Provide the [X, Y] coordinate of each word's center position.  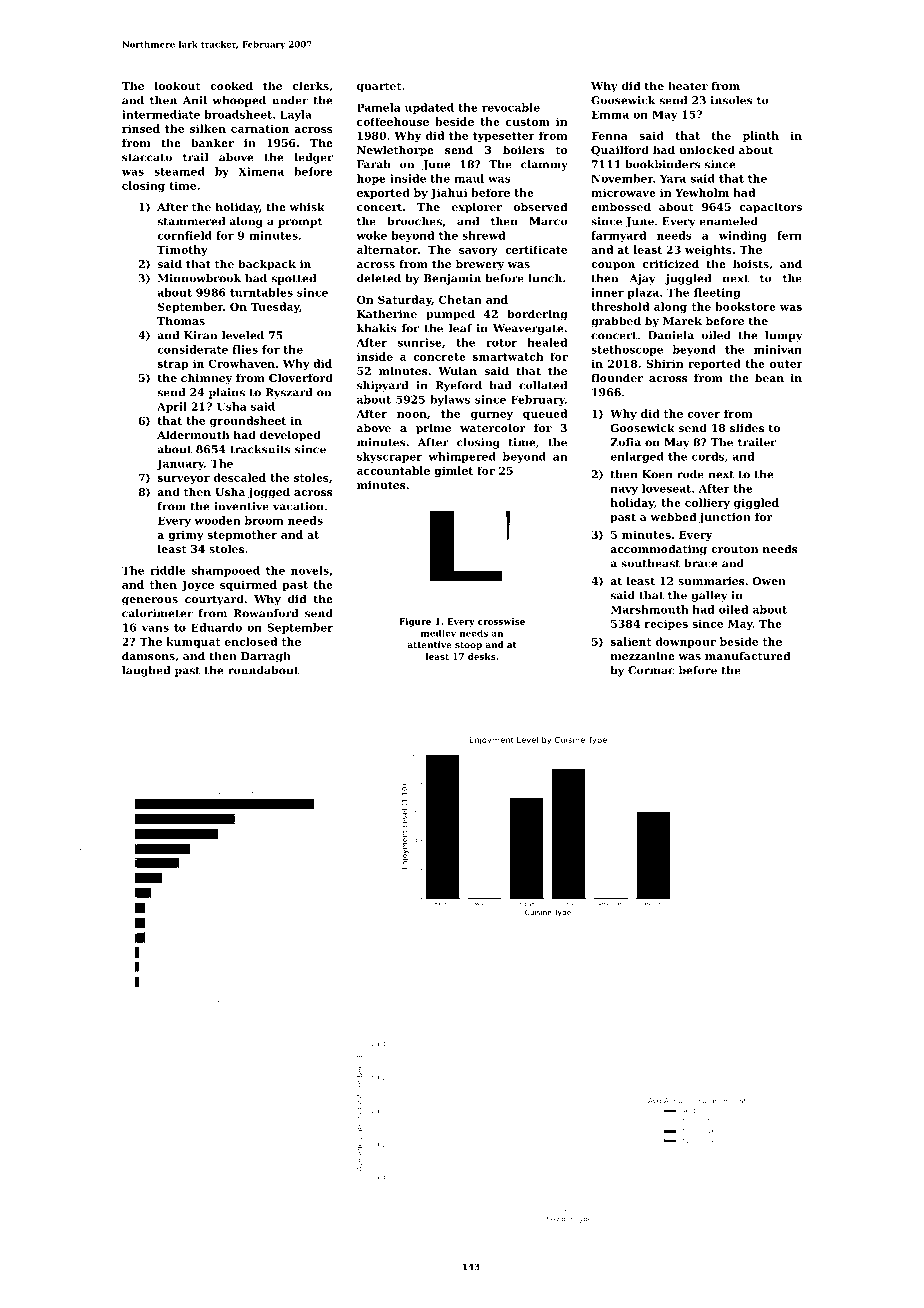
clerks [311, 85]
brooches [414, 221]
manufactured [747, 655]
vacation [298, 506]
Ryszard [288, 393]
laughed [146, 671]
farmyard [618, 236]
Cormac [651, 670]
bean [769, 377]
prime [433, 429]
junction [725, 518]
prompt [300, 223]
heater [688, 85]
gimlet [453, 471]
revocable [511, 107]
